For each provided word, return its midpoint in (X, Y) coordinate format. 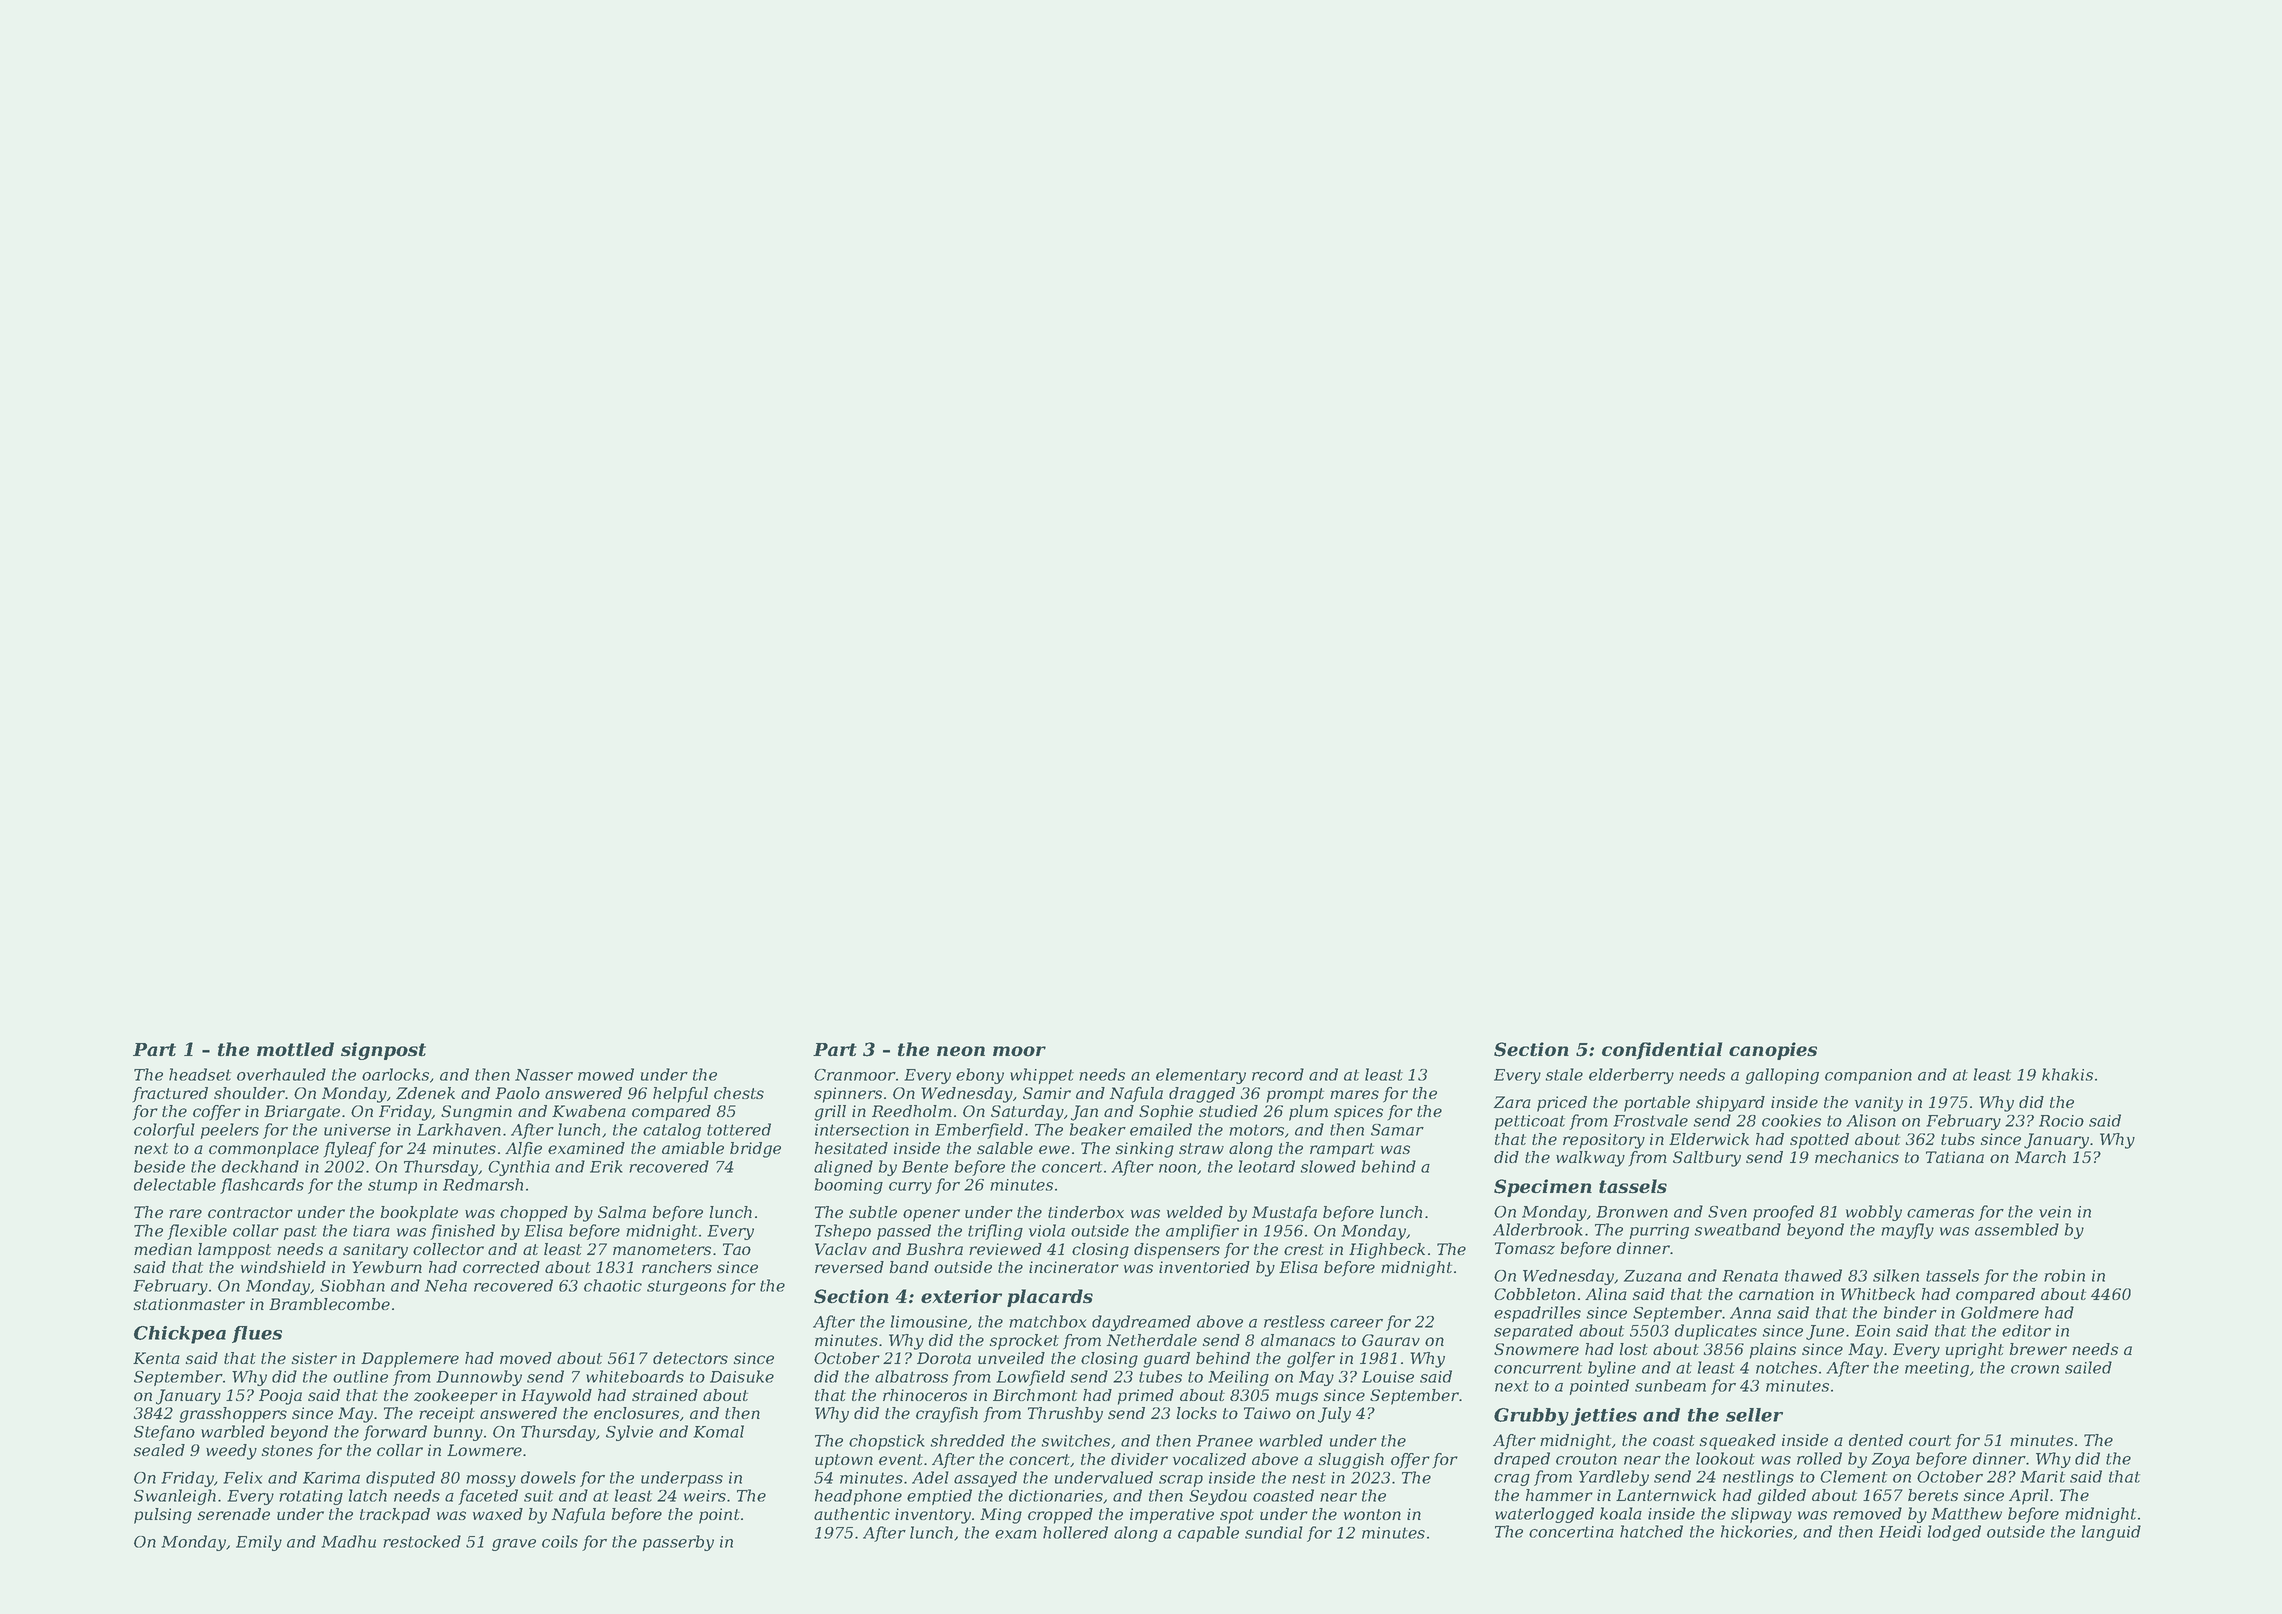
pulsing (163, 1516)
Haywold (556, 1397)
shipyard (1730, 1104)
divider (1139, 1459)
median (163, 1249)
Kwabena (589, 1111)
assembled (2017, 1229)
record (1278, 1074)
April (2029, 1497)
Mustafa (1284, 1214)
